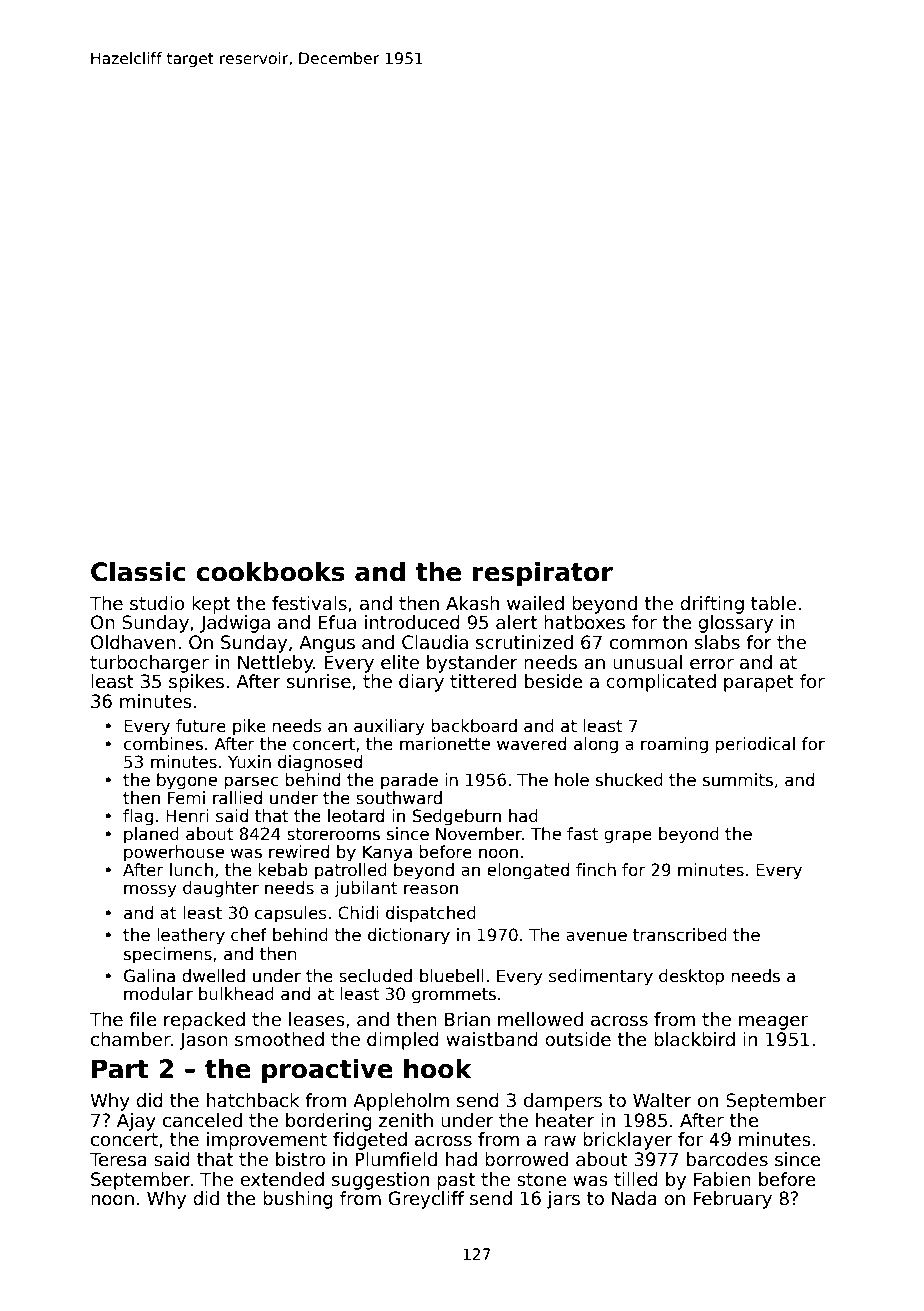 This image has height=1311, width=924. I want to click on Walter, so click(662, 1100).
